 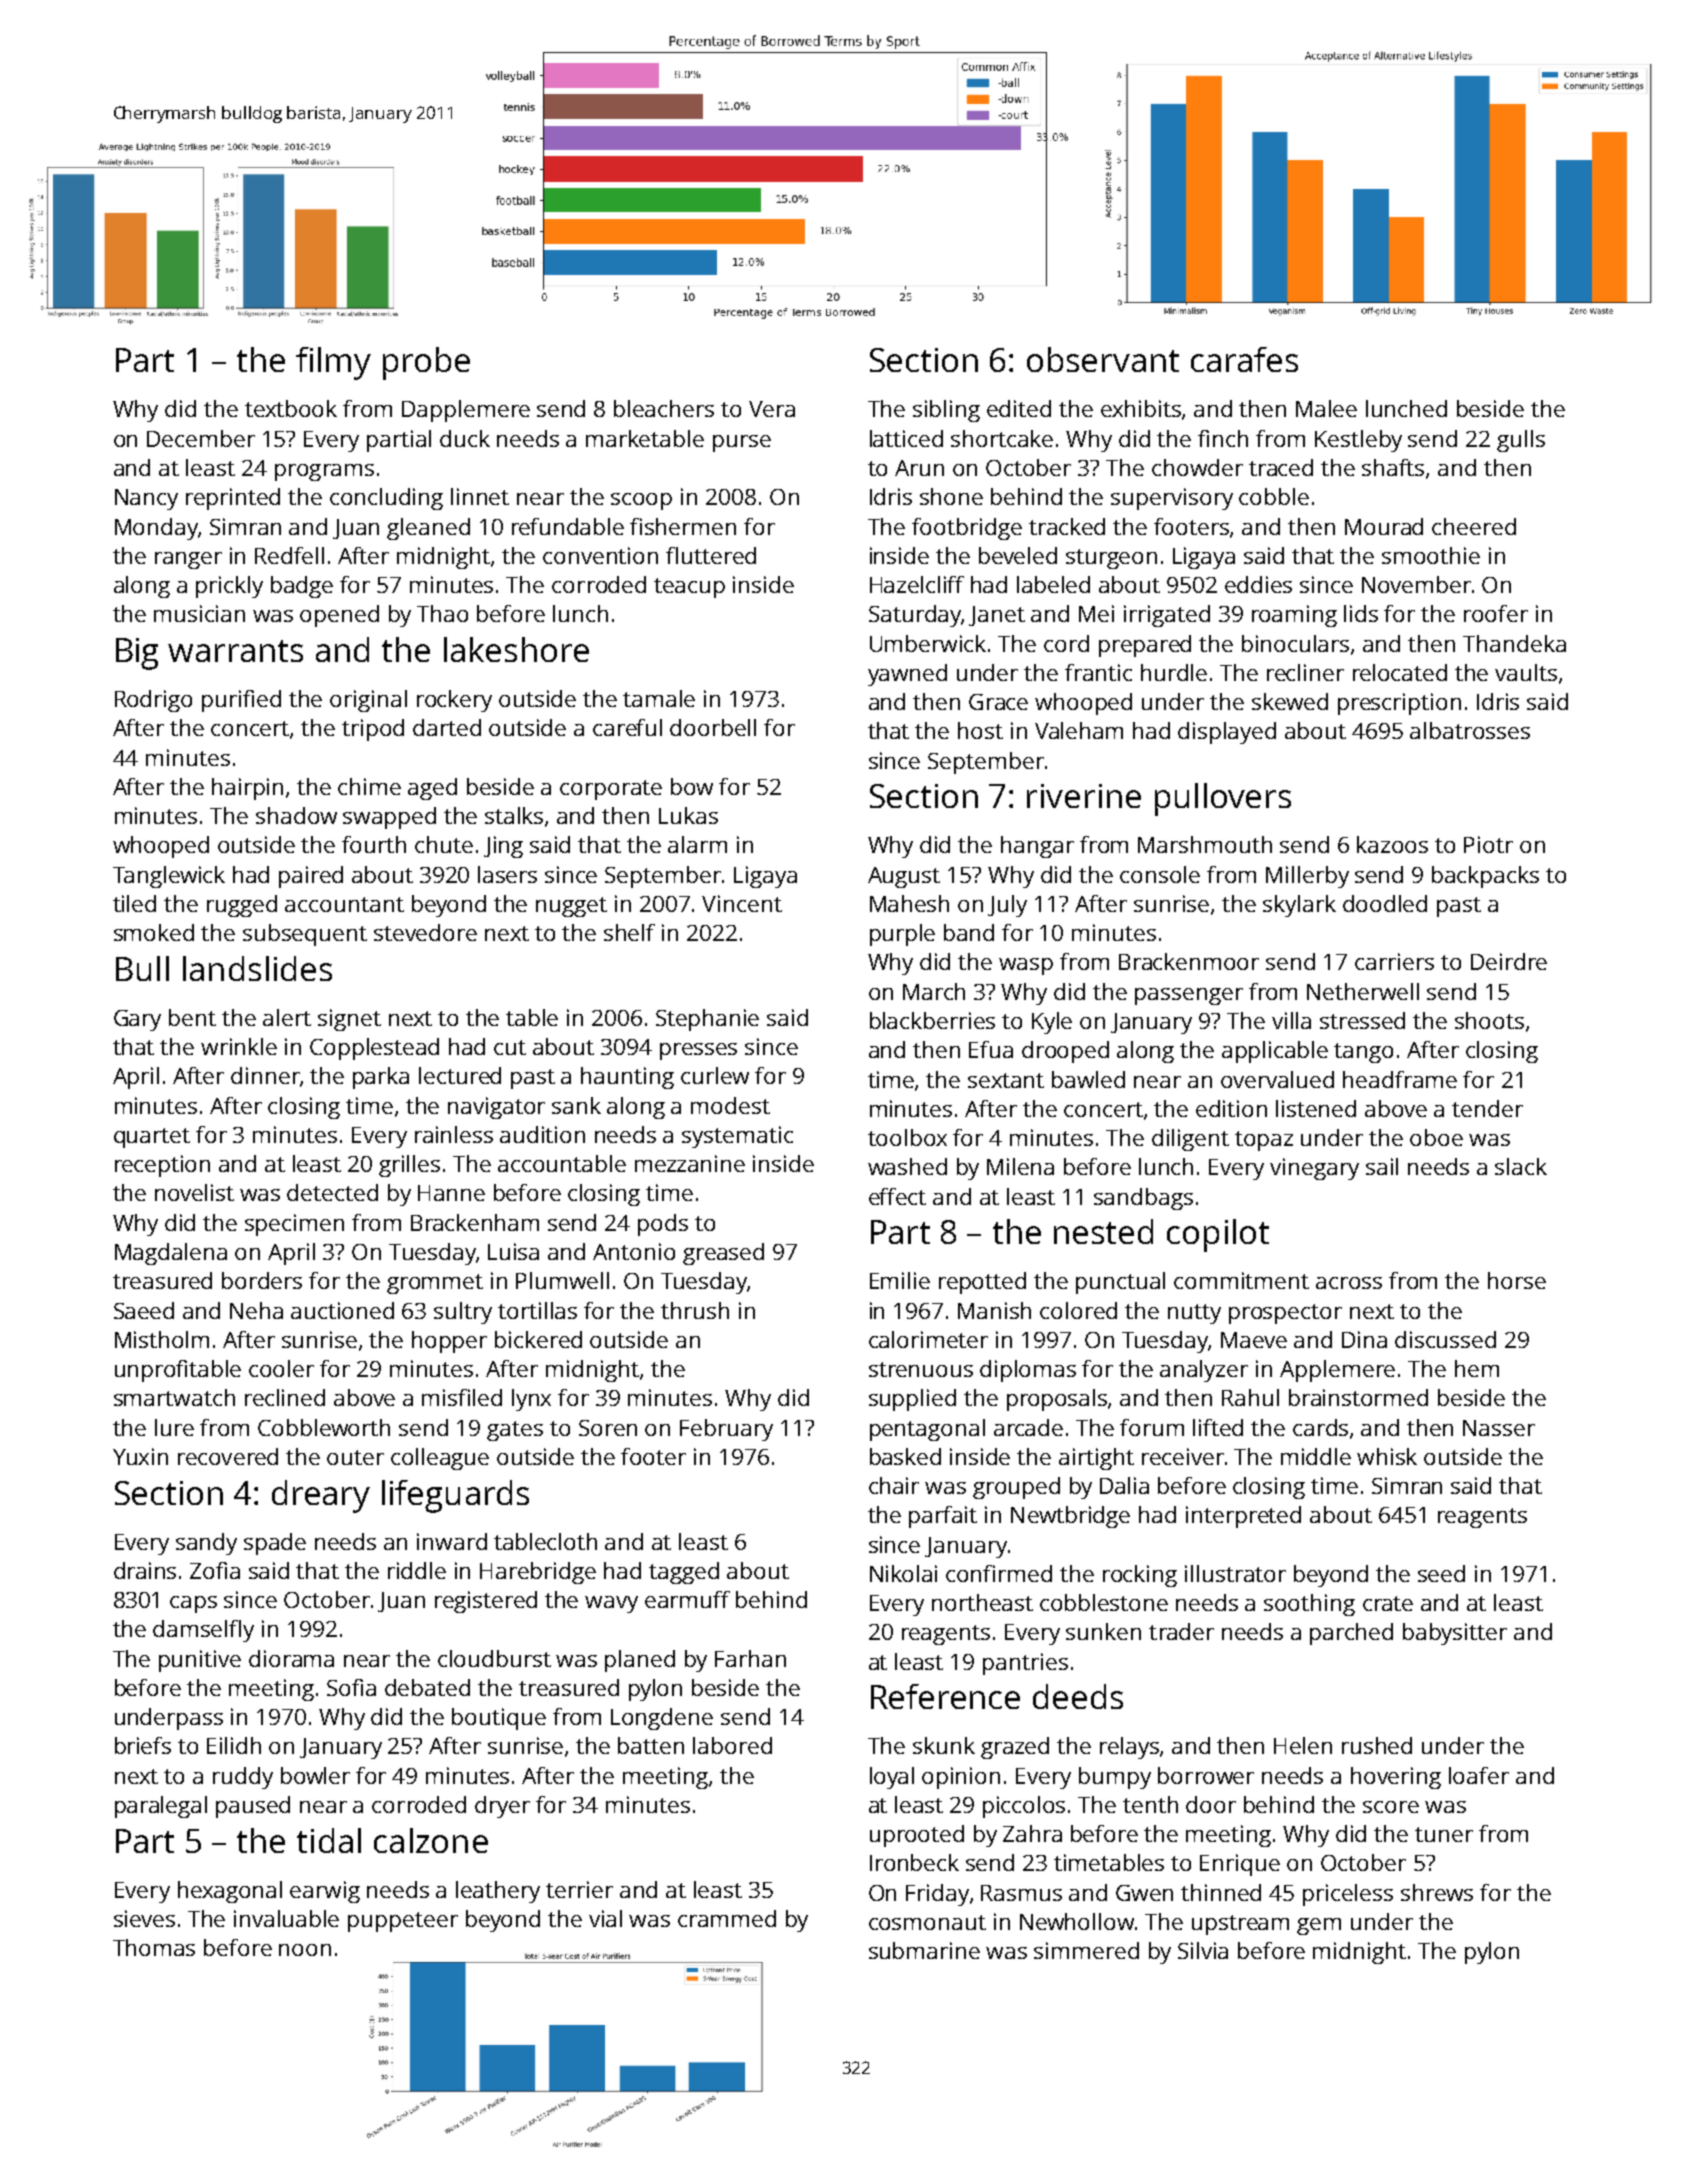 What do you see at coordinates (192, 1017) in the screenshot?
I see `bent` at bounding box center [192, 1017].
